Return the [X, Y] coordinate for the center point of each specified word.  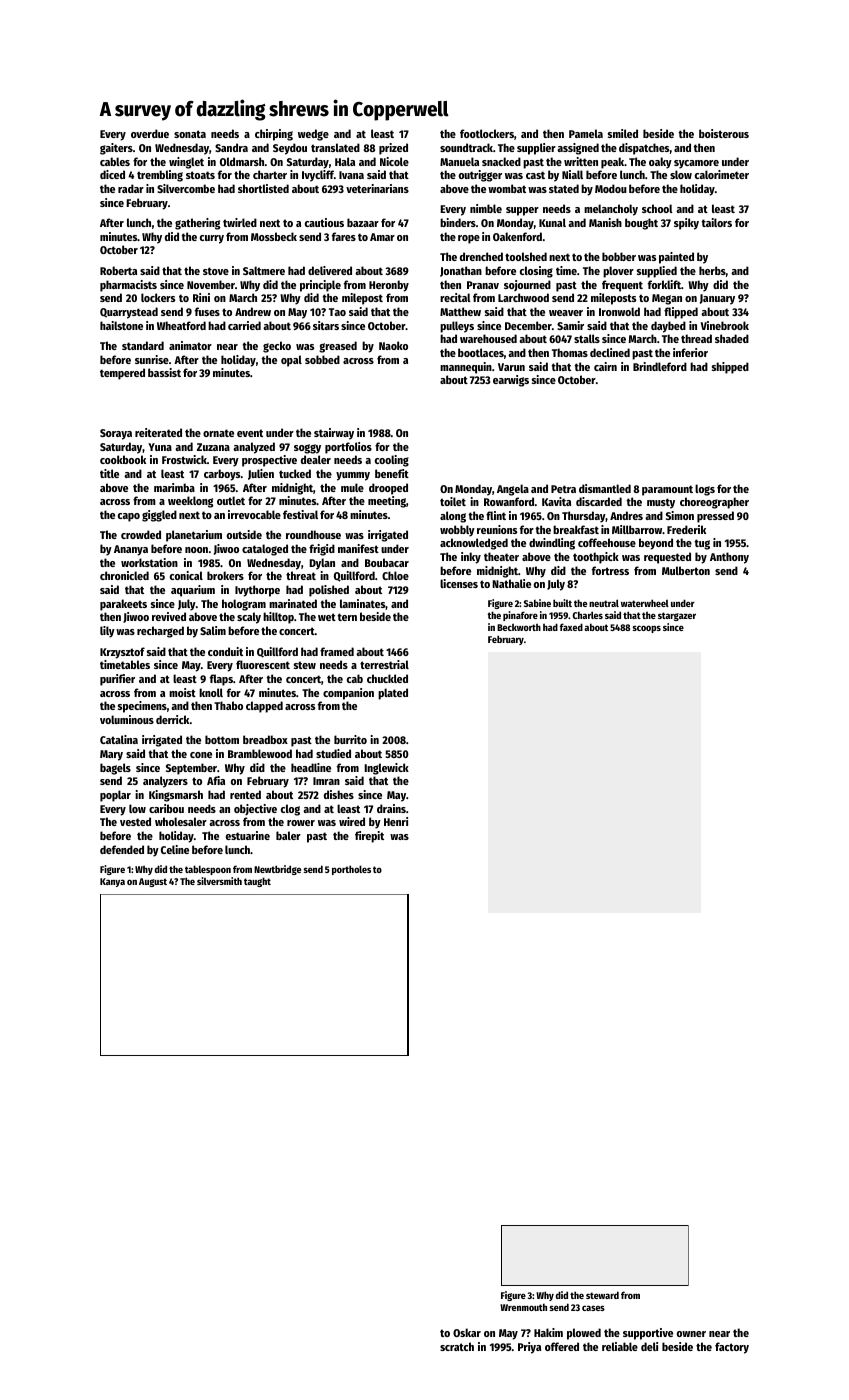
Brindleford [660, 366]
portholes [351, 870]
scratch [457, 1346]
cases [593, 1308]
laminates [363, 604]
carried [244, 325]
